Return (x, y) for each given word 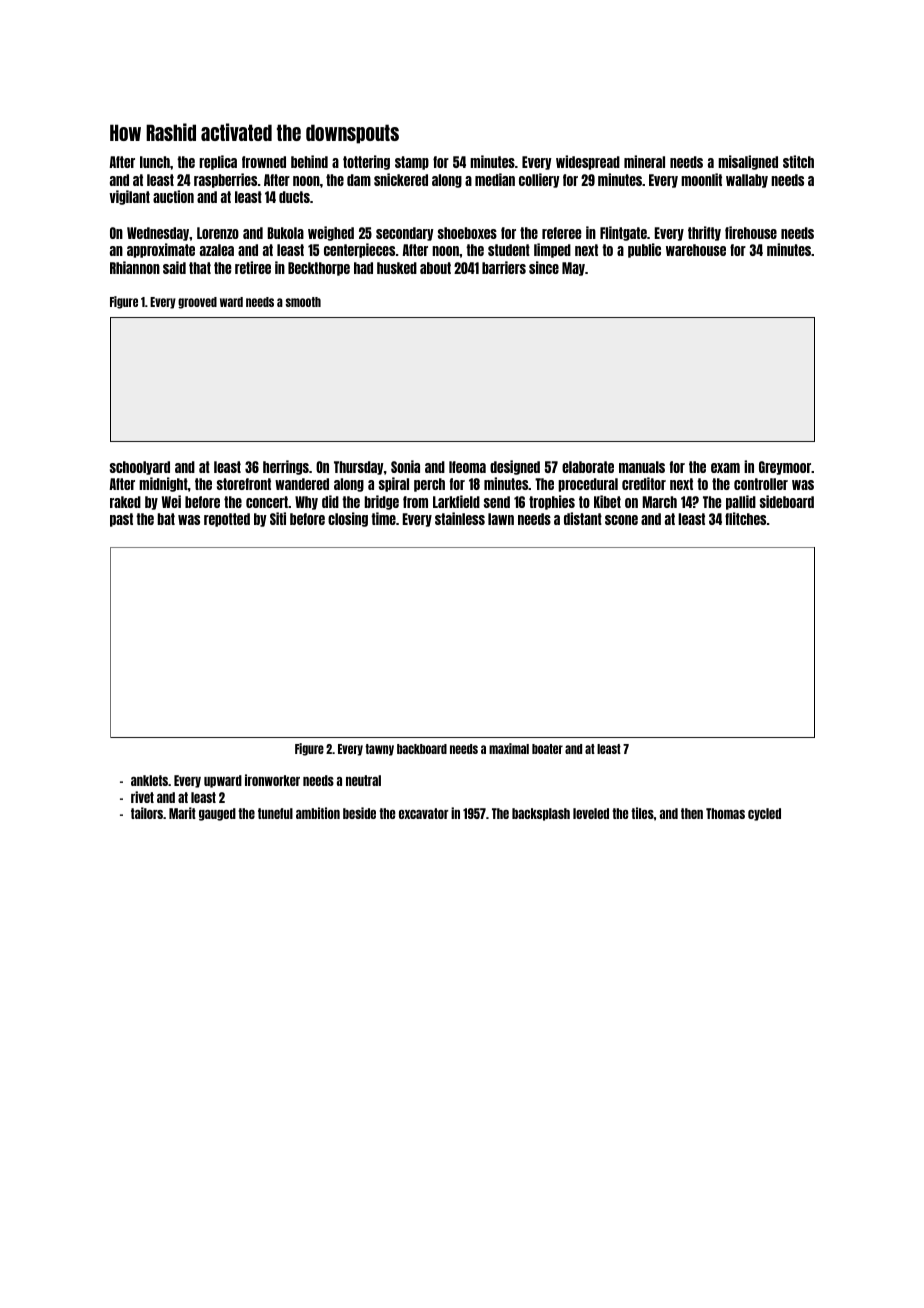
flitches (745, 518)
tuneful (275, 813)
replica (218, 162)
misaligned (748, 162)
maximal (509, 748)
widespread (588, 162)
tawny (379, 750)
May (573, 269)
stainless (460, 518)
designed (515, 467)
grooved (197, 303)
